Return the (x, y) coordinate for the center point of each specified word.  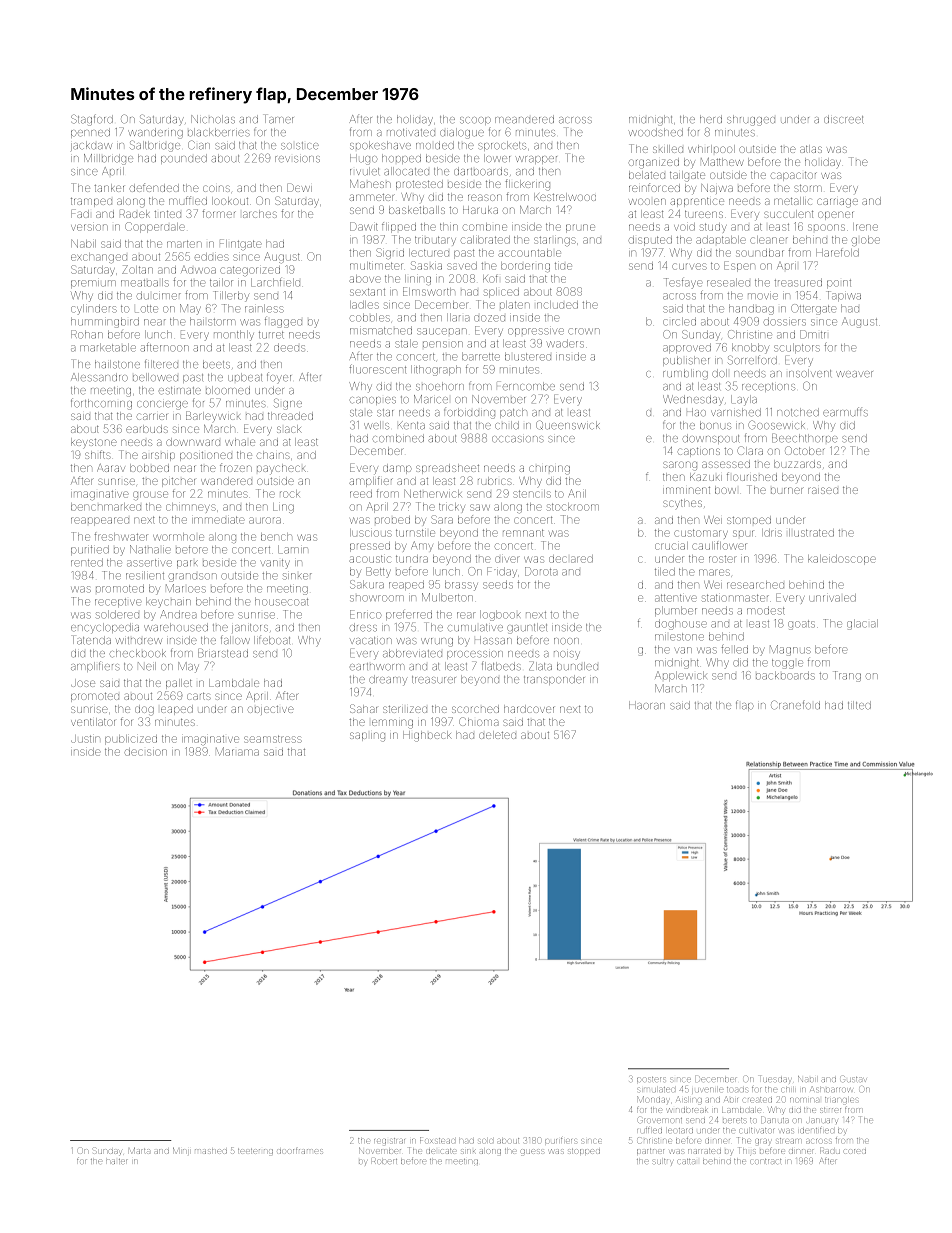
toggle (787, 664)
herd (711, 119)
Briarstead (223, 653)
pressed (370, 547)
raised (823, 490)
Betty (378, 572)
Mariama (237, 751)
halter (116, 1161)
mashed (211, 1151)
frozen (236, 467)
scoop (475, 121)
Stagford (92, 120)
